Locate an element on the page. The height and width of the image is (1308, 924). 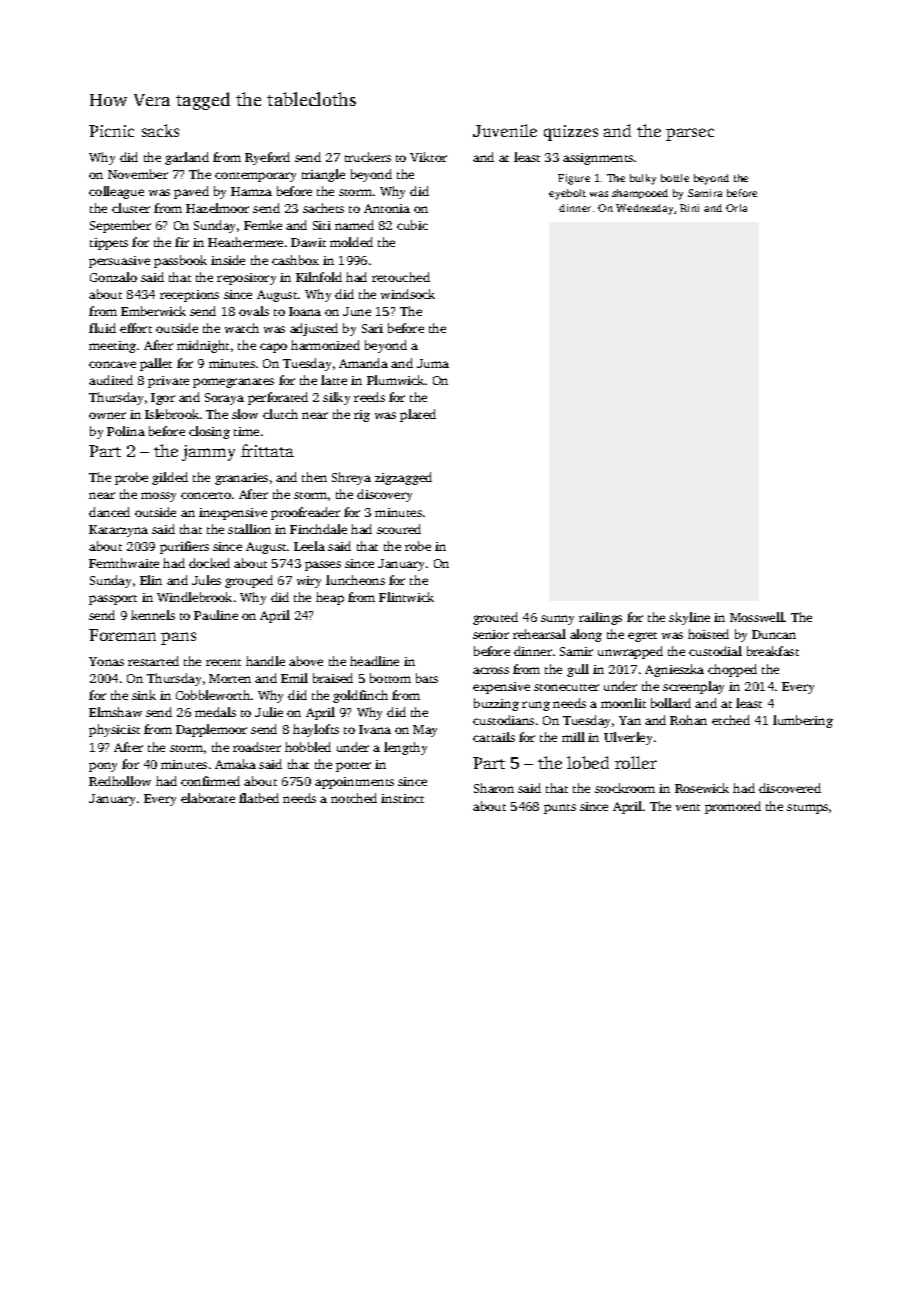
punts is located at coordinates (560, 809).
